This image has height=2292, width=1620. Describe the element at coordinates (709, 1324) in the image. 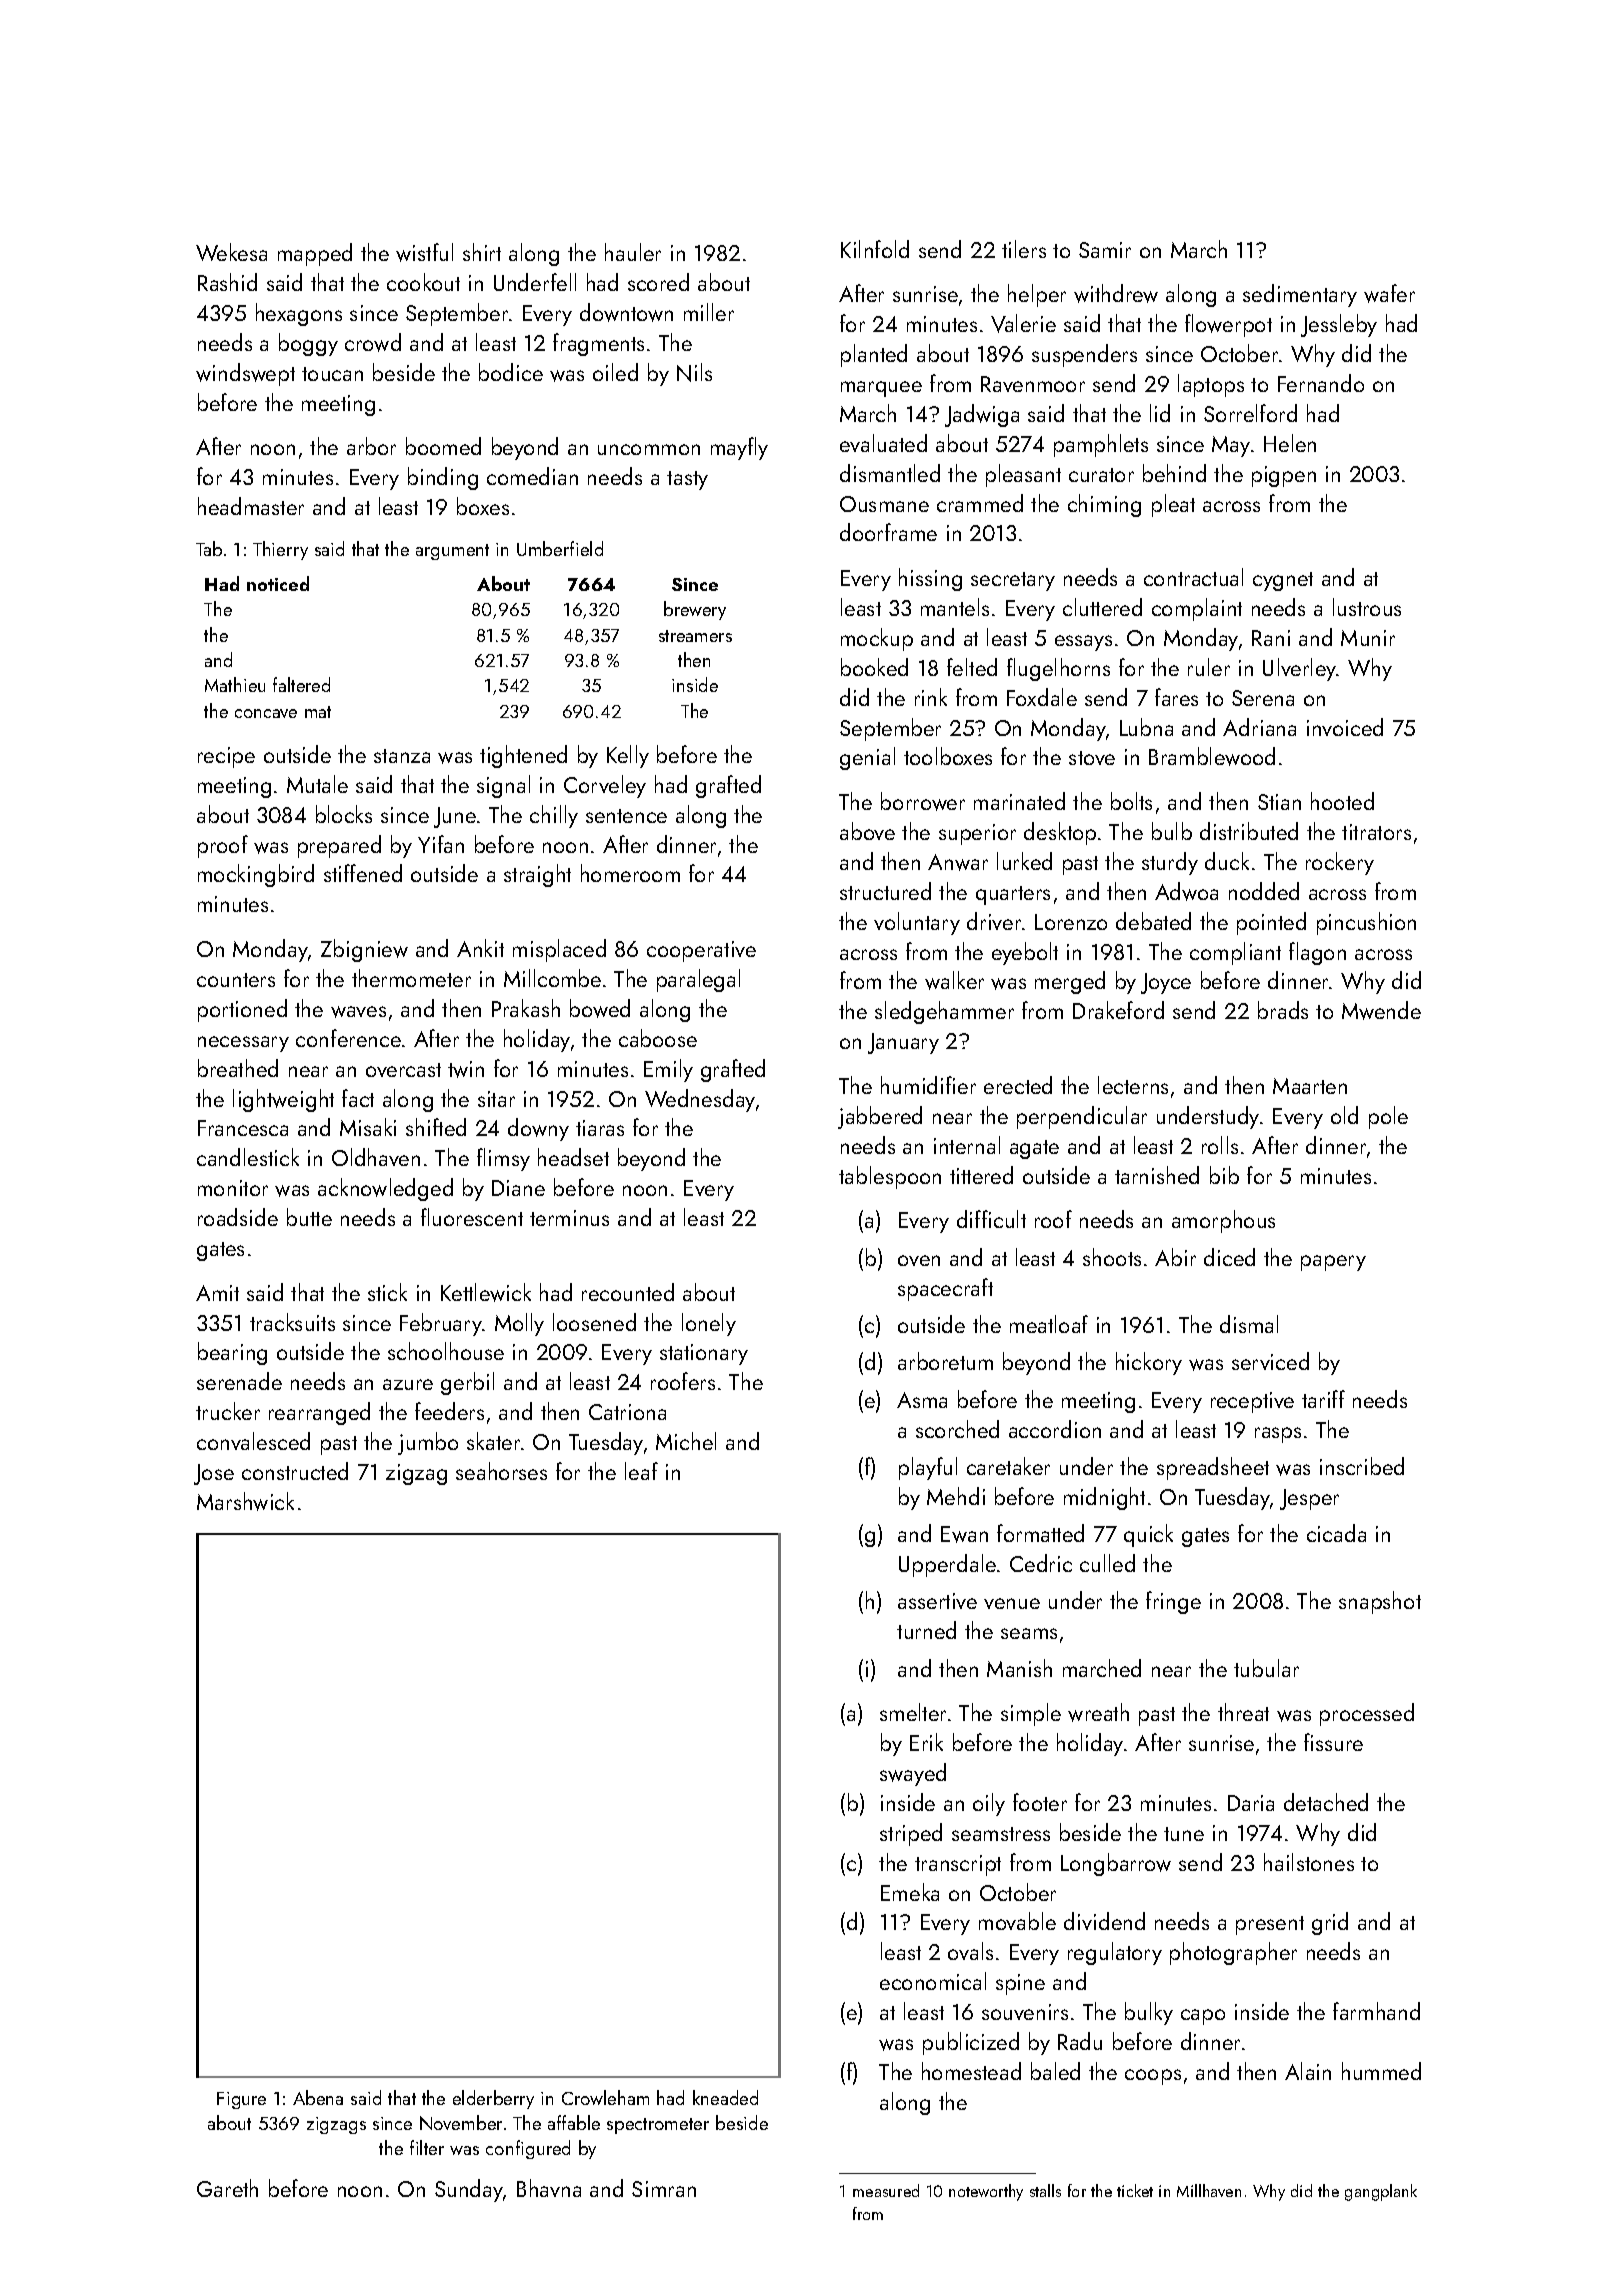

I see `lonely` at that location.
